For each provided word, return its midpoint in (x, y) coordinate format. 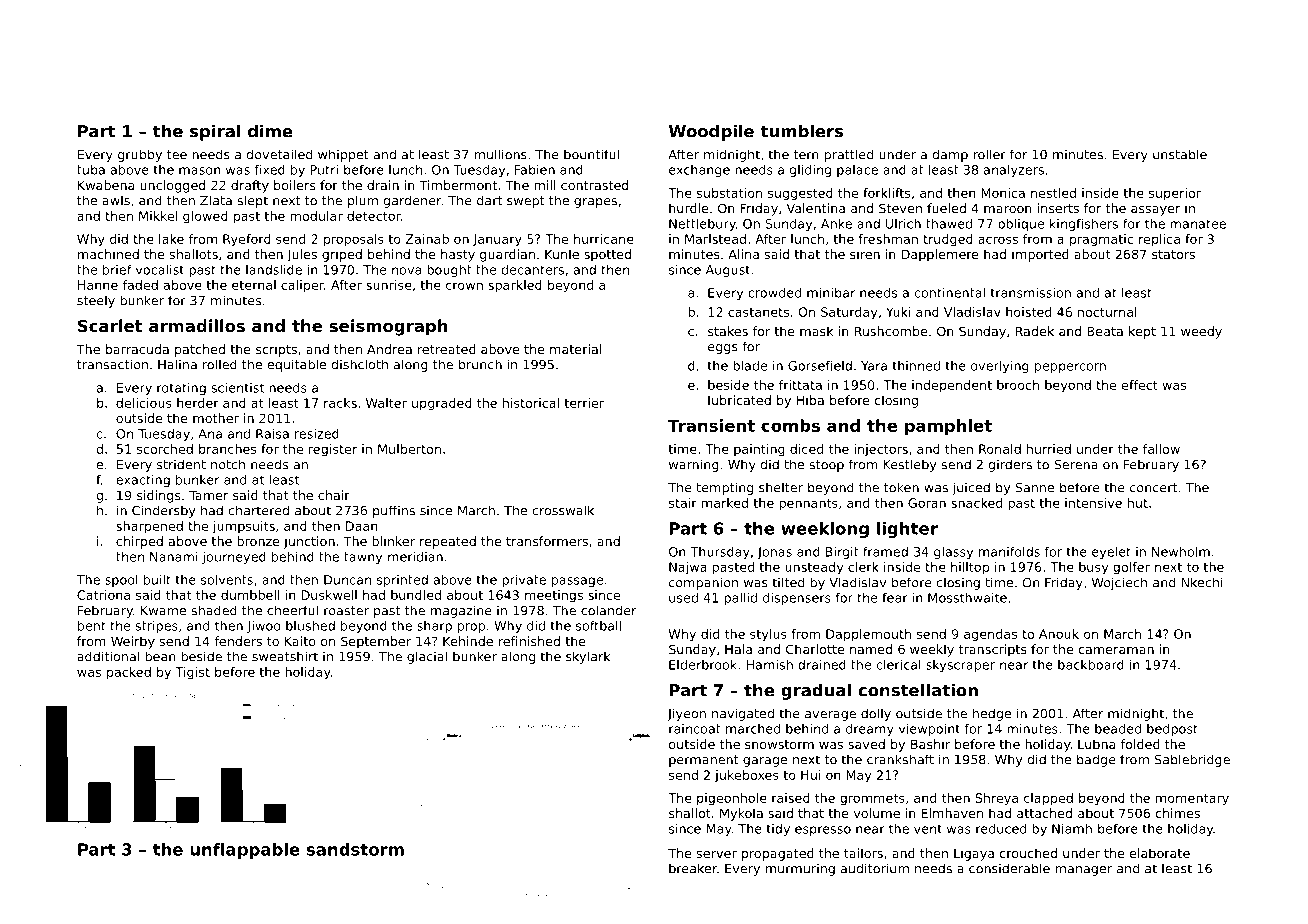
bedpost (1172, 730)
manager (1083, 871)
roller (989, 154)
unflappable (245, 851)
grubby (140, 155)
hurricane (604, 239)
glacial (427, 657)
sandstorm (355, 849)
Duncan (347, 580)
